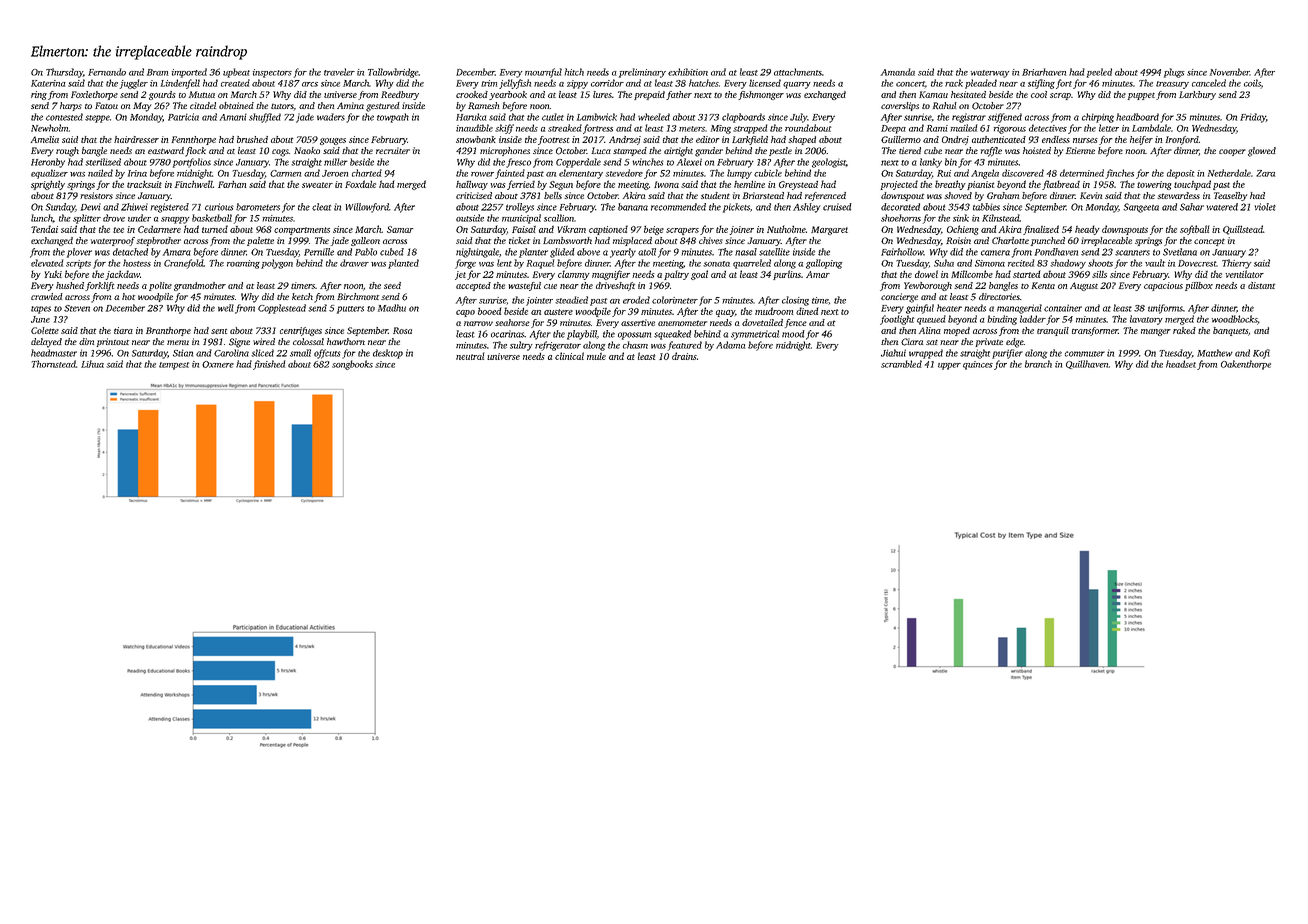 This image has height=924, width=1308. I want to click on trim, so click(489, 83).
